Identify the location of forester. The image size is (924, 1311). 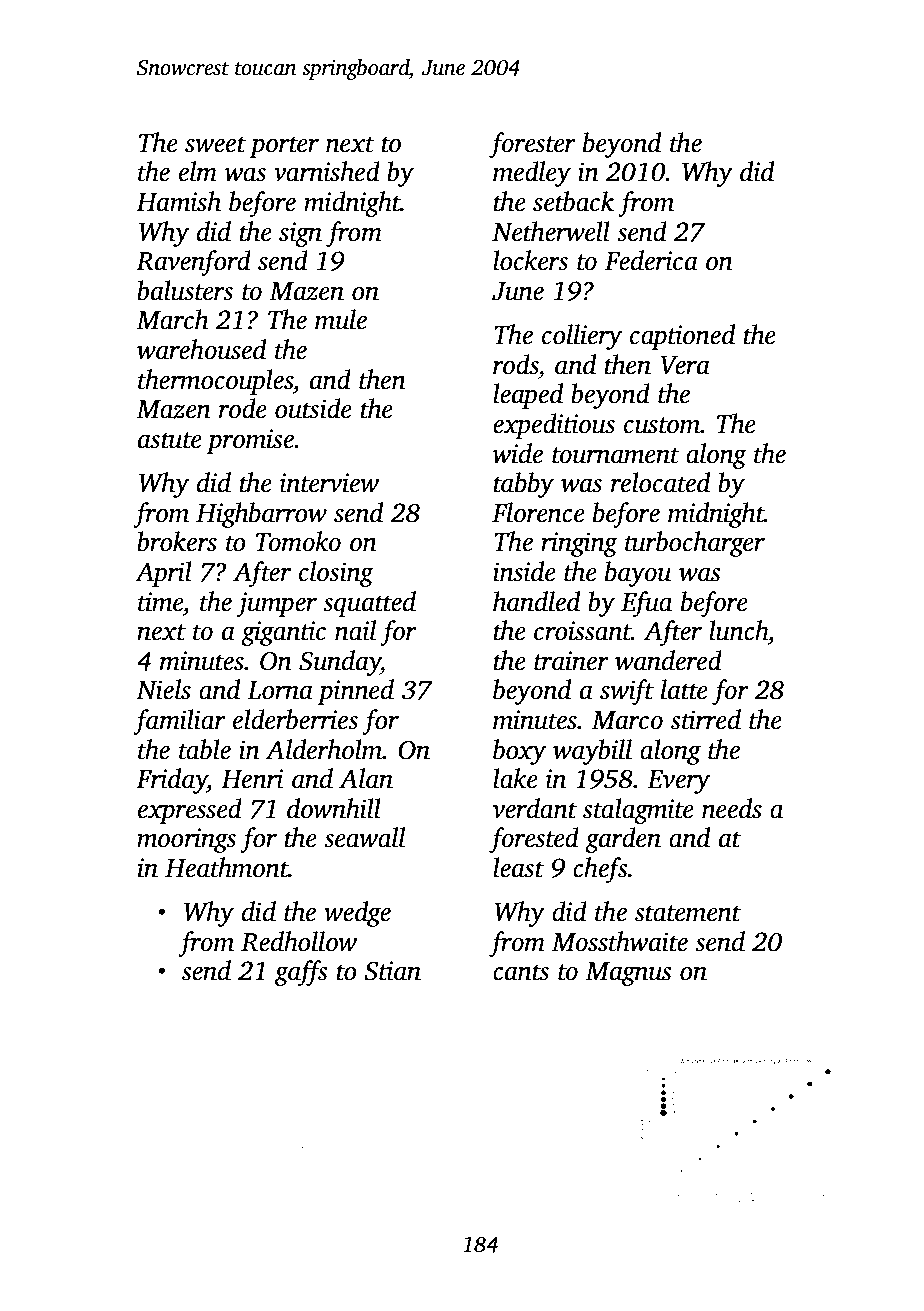
(532, 145).
